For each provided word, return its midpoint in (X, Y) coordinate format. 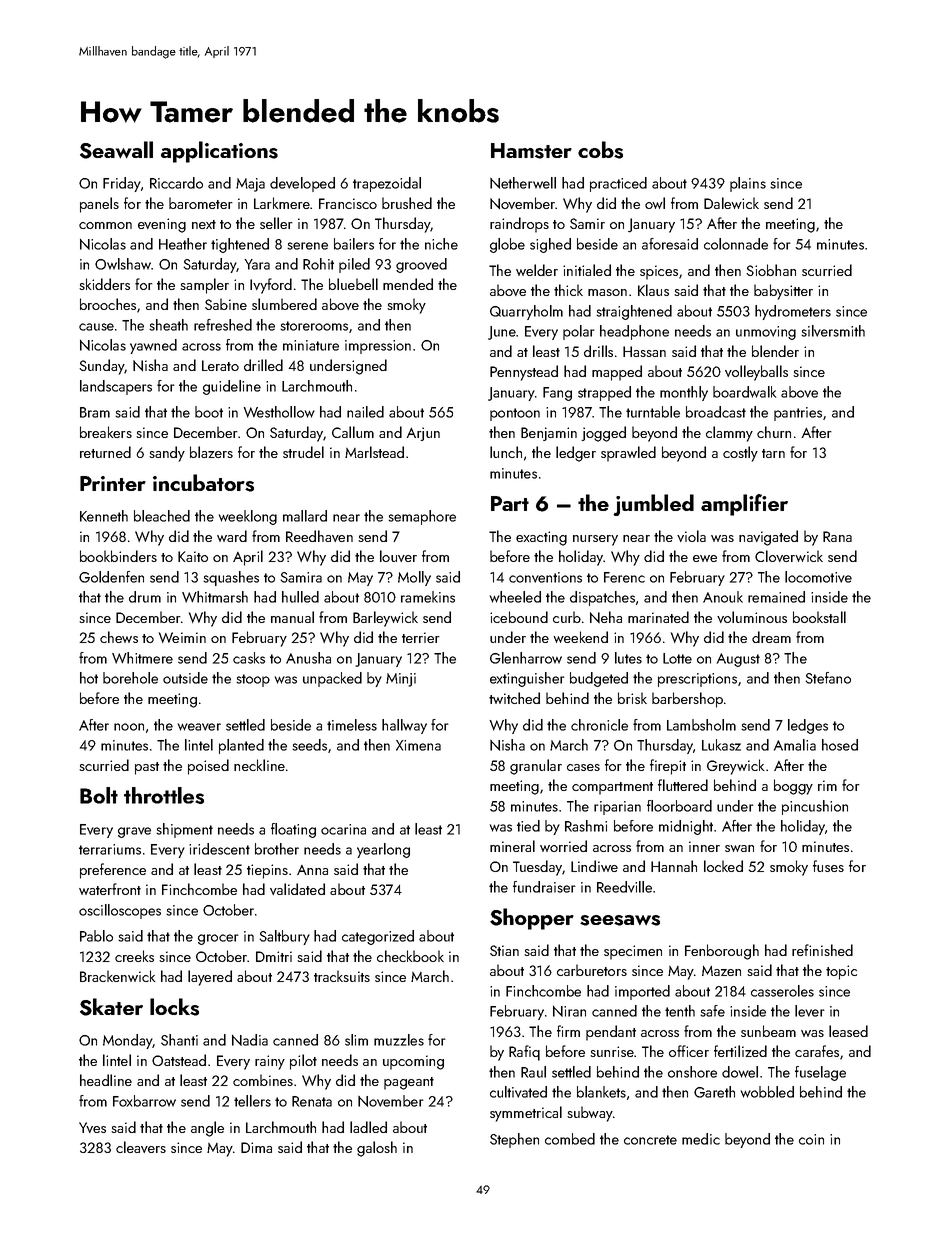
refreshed (223, 325)
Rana (837, 536)
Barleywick (385, 619)
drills (598, 351)
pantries (798, 414)
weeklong (248, 517)
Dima (256, 1147)
